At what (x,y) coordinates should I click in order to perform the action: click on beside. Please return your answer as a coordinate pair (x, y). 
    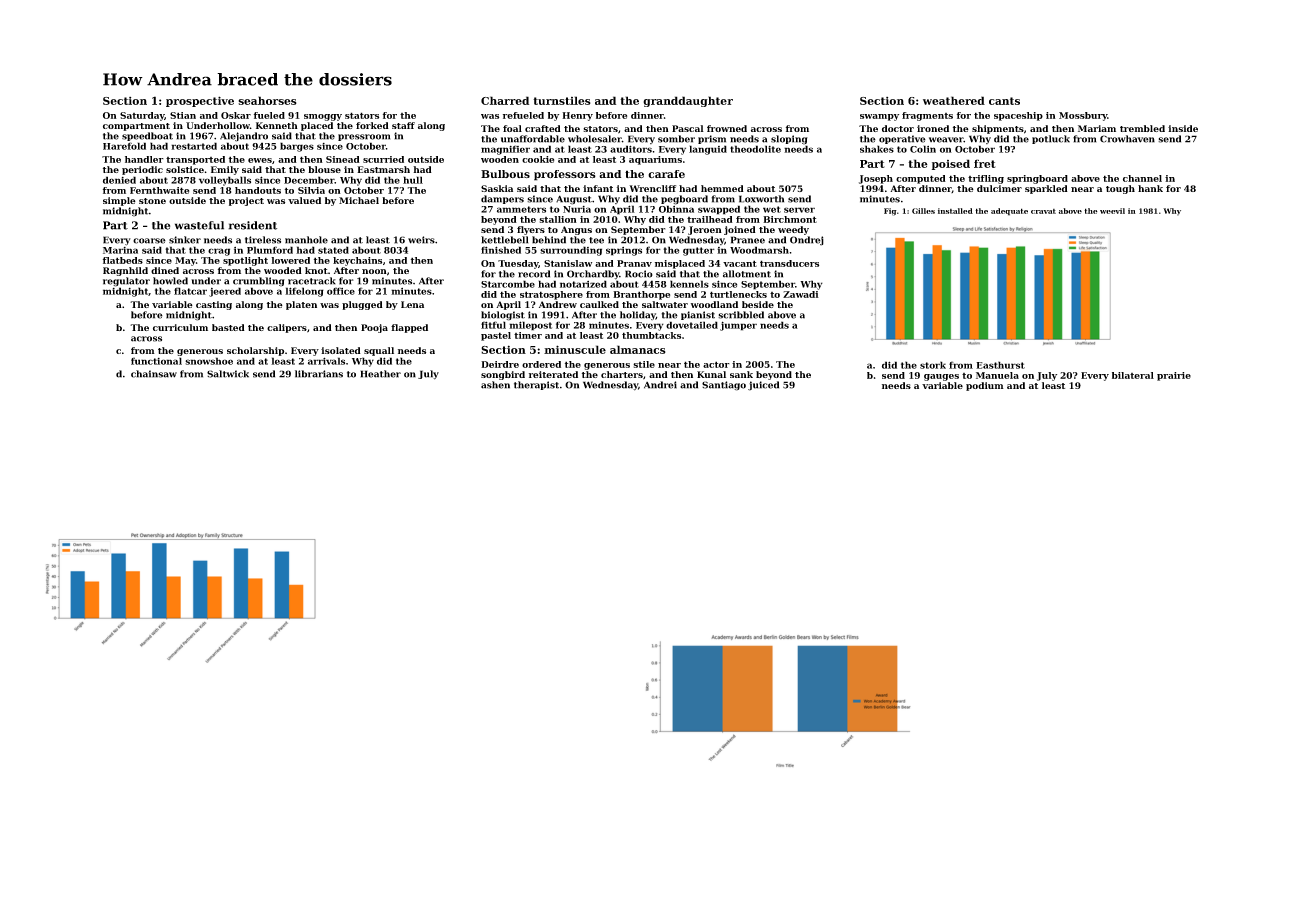
    Looking at the image, I should click on (758, 304).
